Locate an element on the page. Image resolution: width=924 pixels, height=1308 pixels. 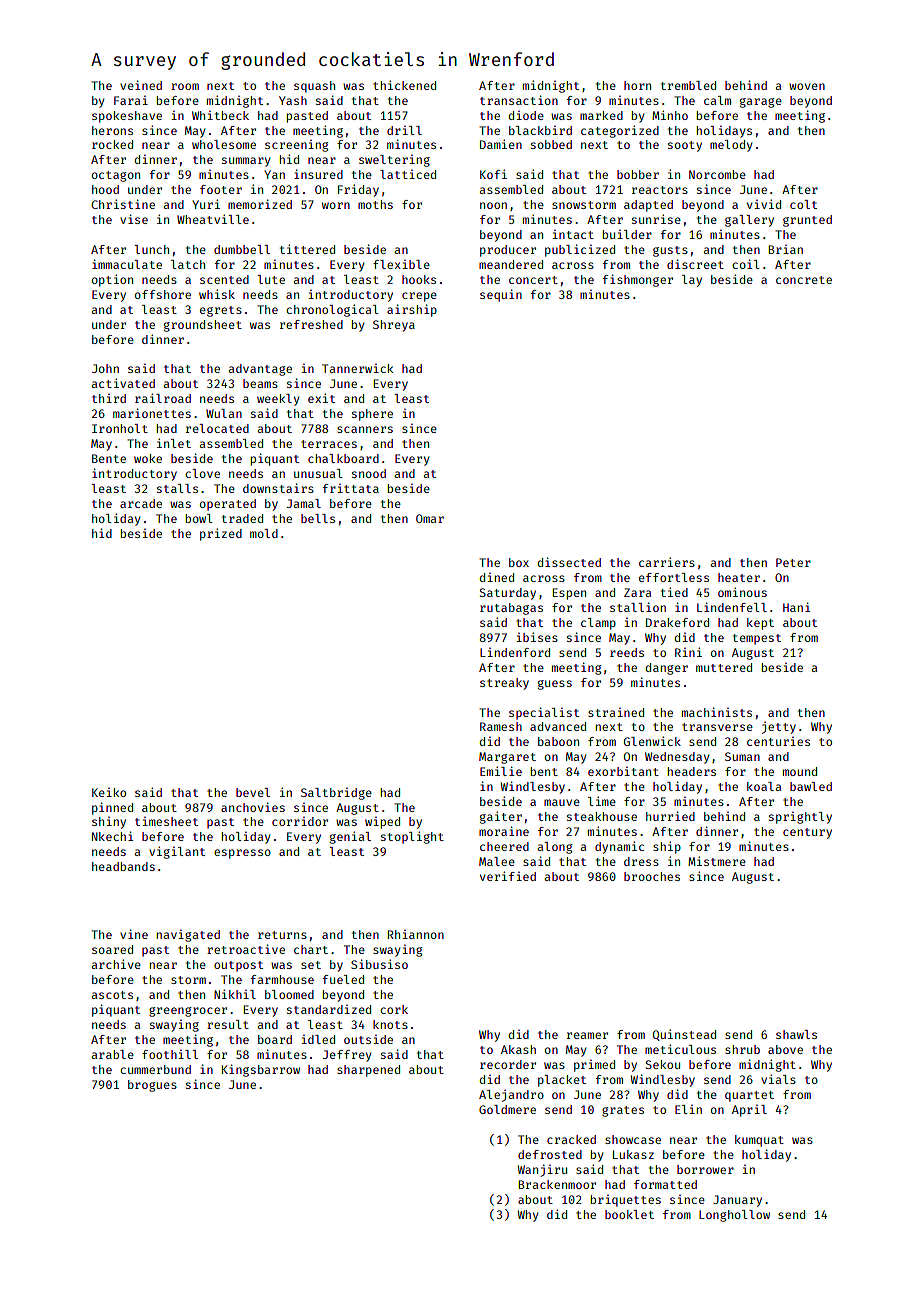
grates is located at coordinates (623, 1111).
